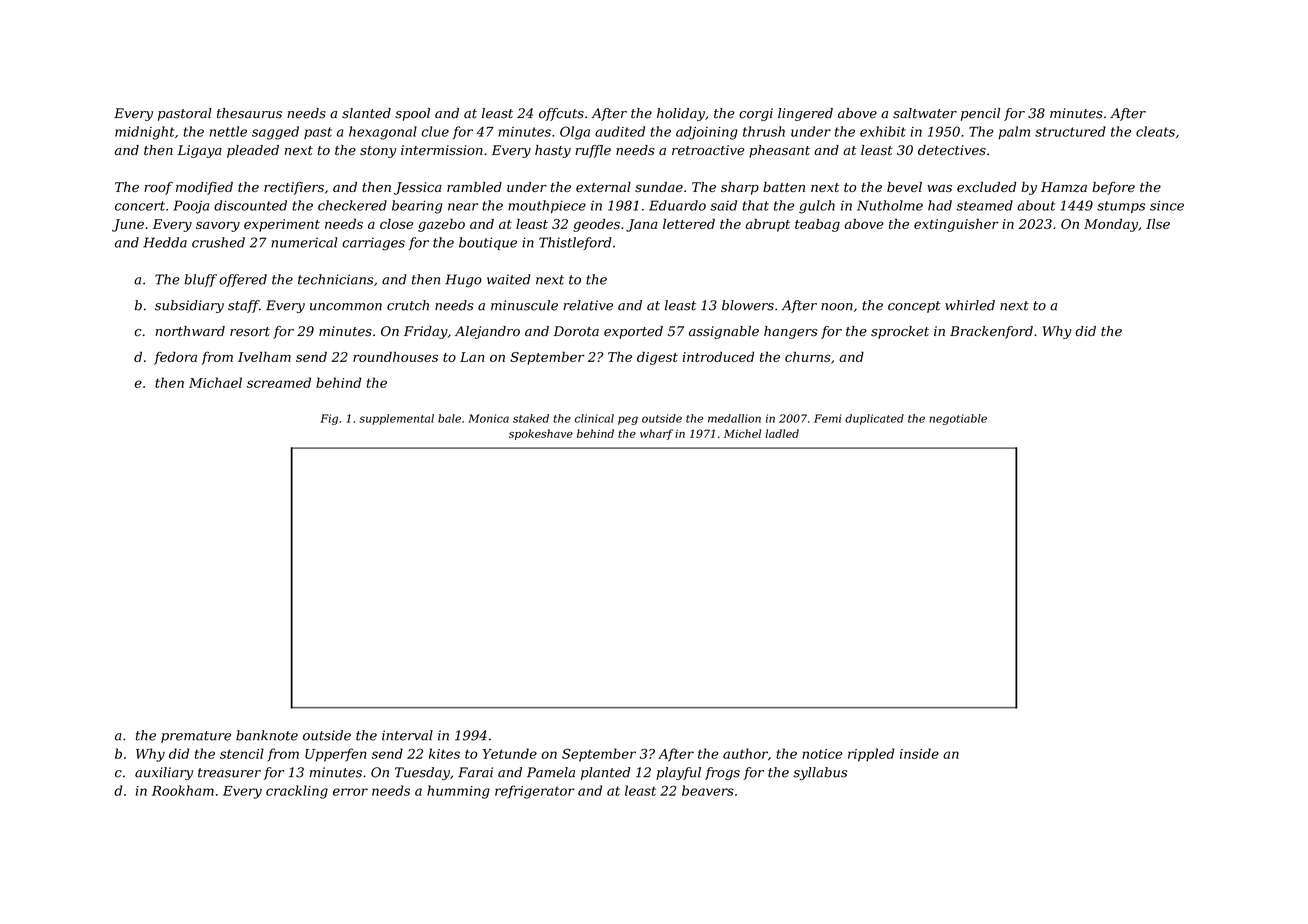  I want to click on saltwater, so click(925, 113).
